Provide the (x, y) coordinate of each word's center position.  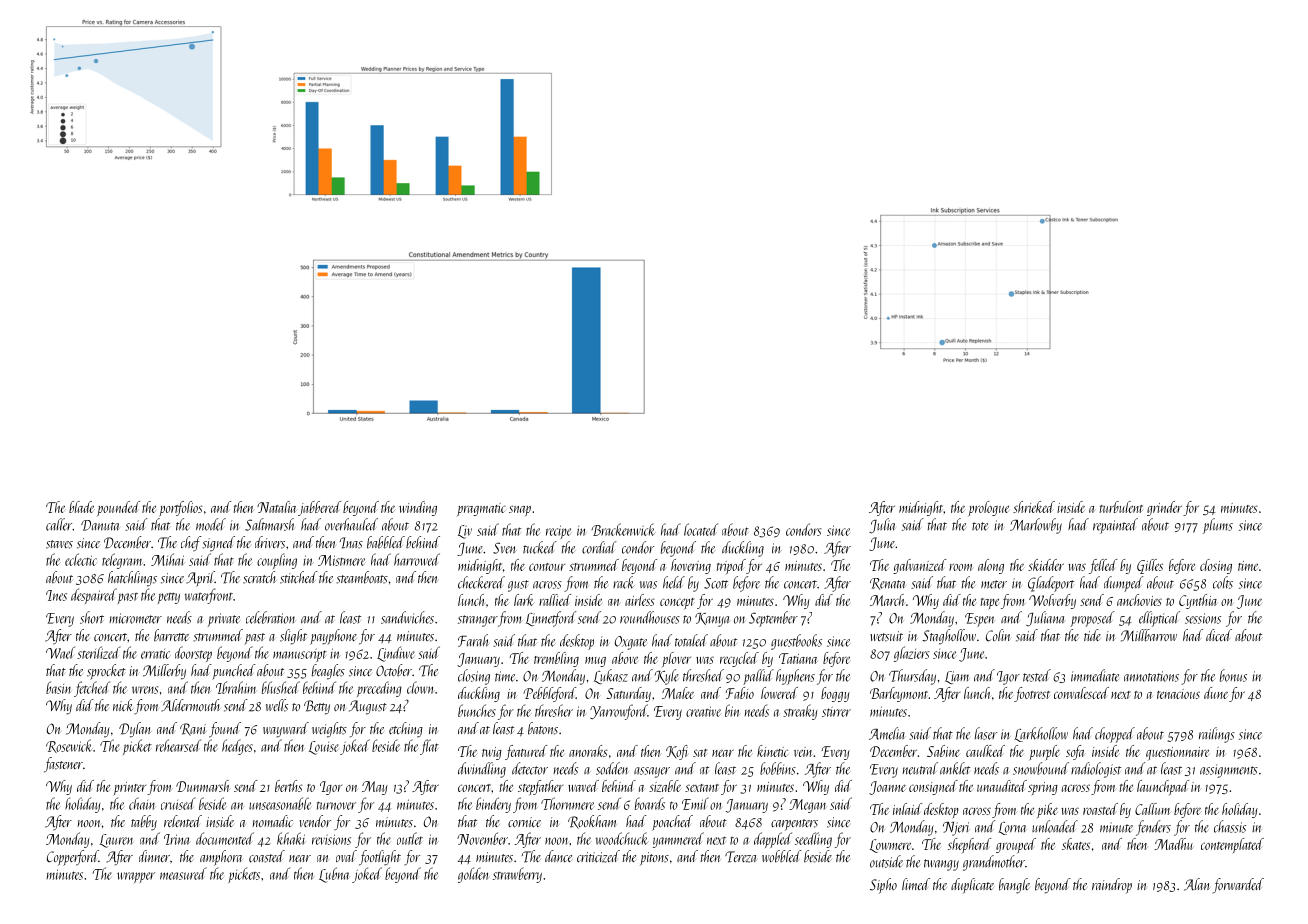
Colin (998, 635)
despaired (94, 596)
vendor (315, 821)
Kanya (712, 620)
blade (81, 507)
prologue (989, 508)
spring (1043, 788)
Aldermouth (190, 705)
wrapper (136, 877)
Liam (957, 678)
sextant (702, 788)
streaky (800, 712)
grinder (1164, 508)
